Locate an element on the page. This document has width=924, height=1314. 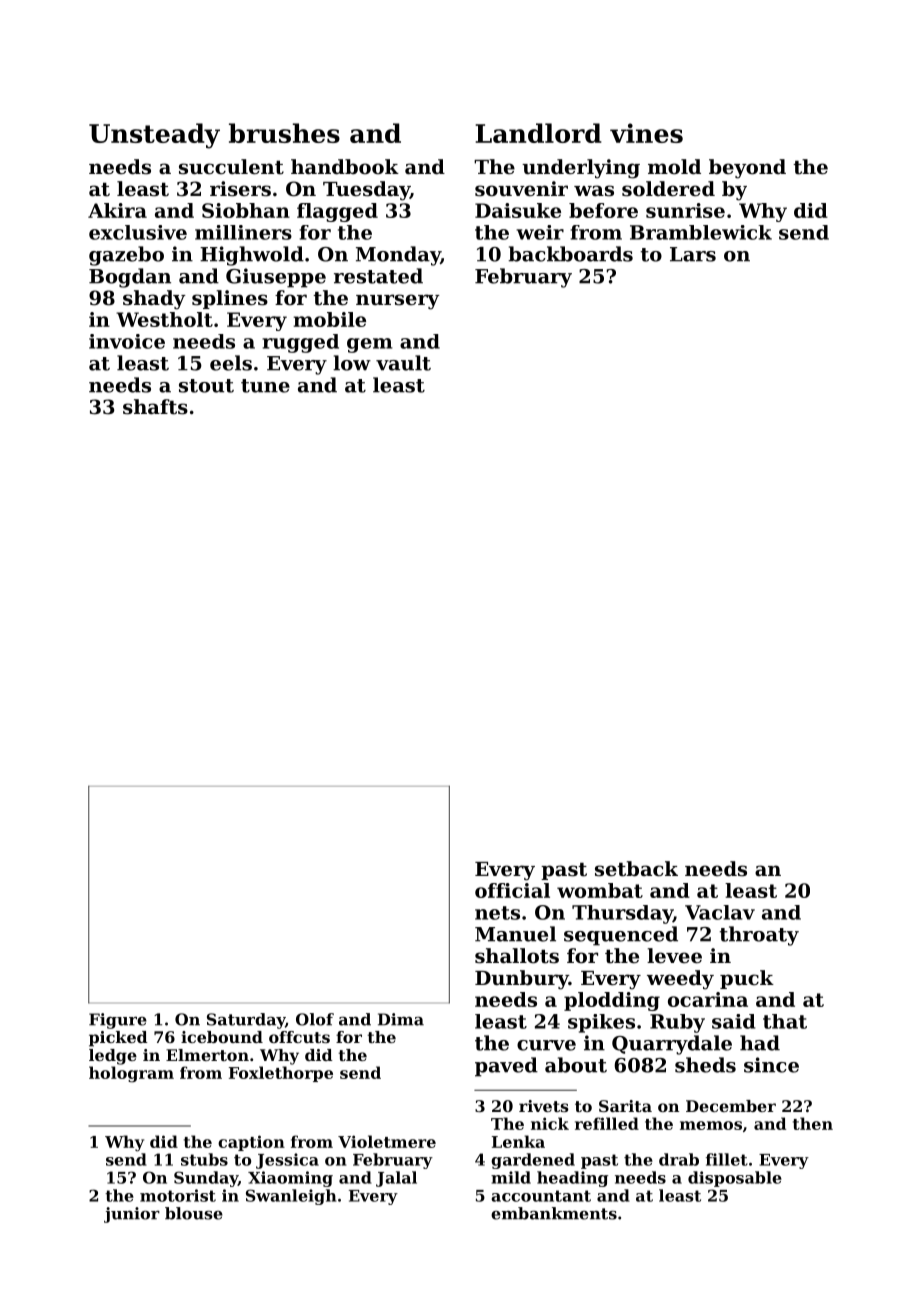
Westholt is located at coordinates (164, 319).
